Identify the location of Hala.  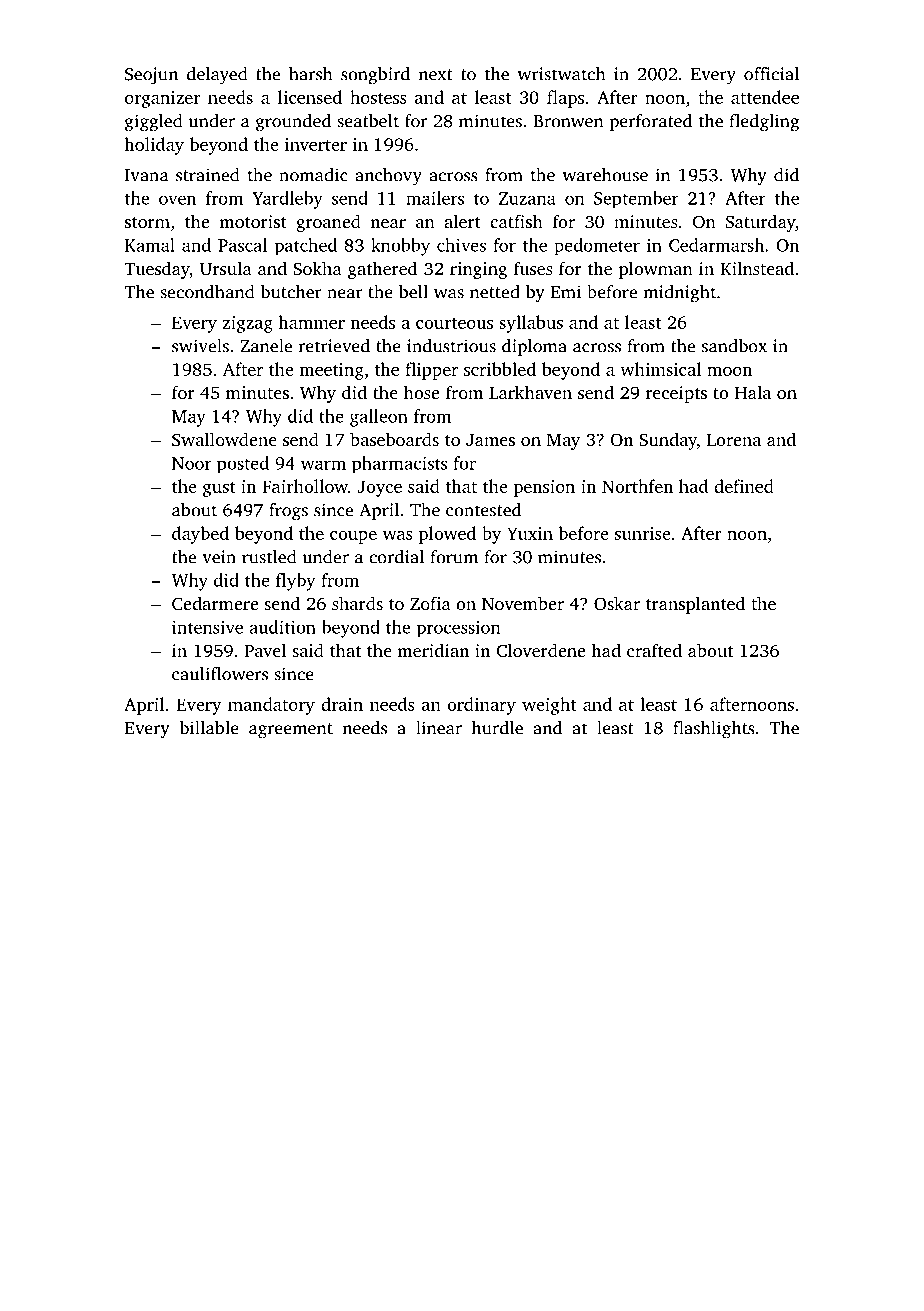
(753, 392).
